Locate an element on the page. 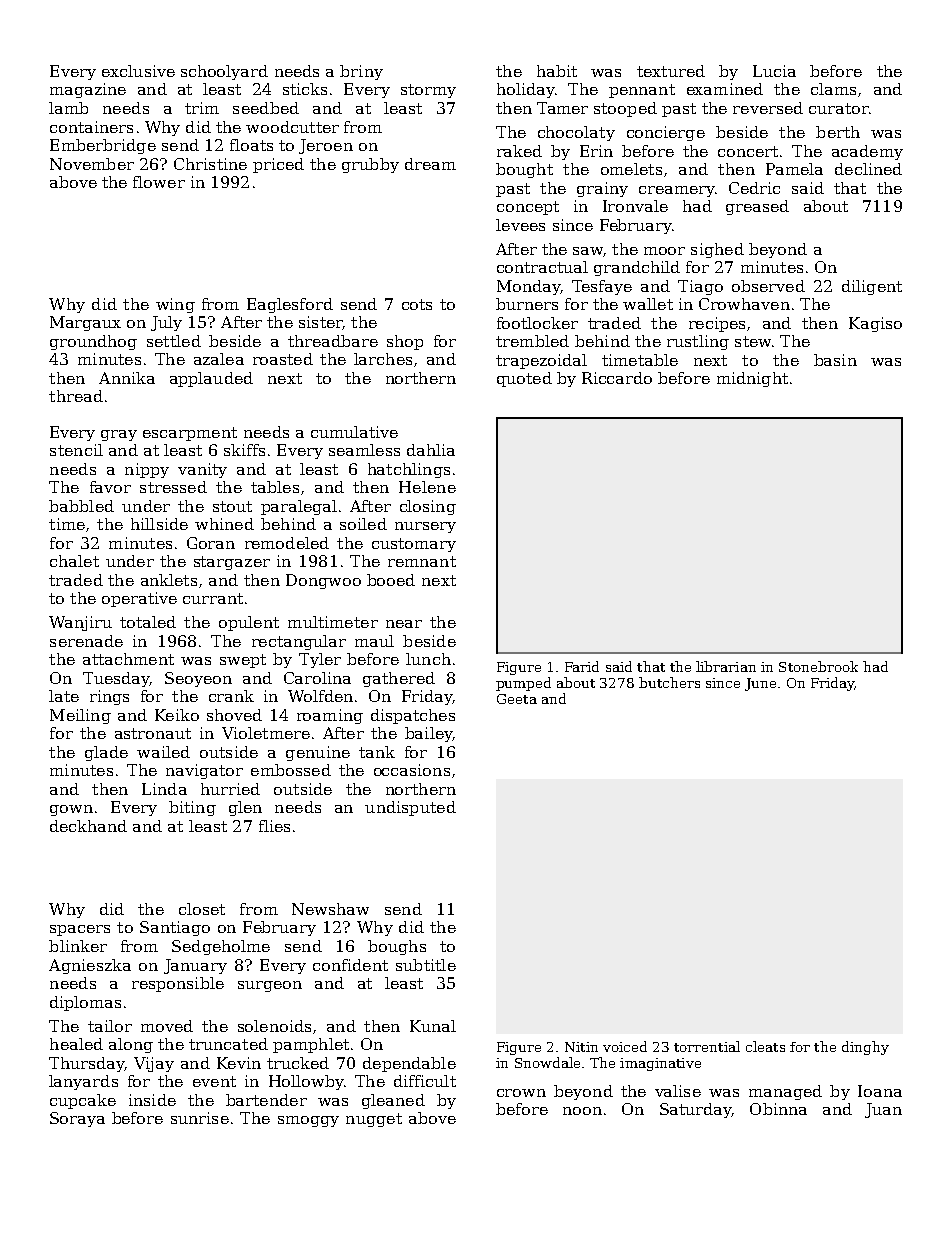 The width and height of the image is (952, 1233). cleats is located at coordinates (765, 1046).
